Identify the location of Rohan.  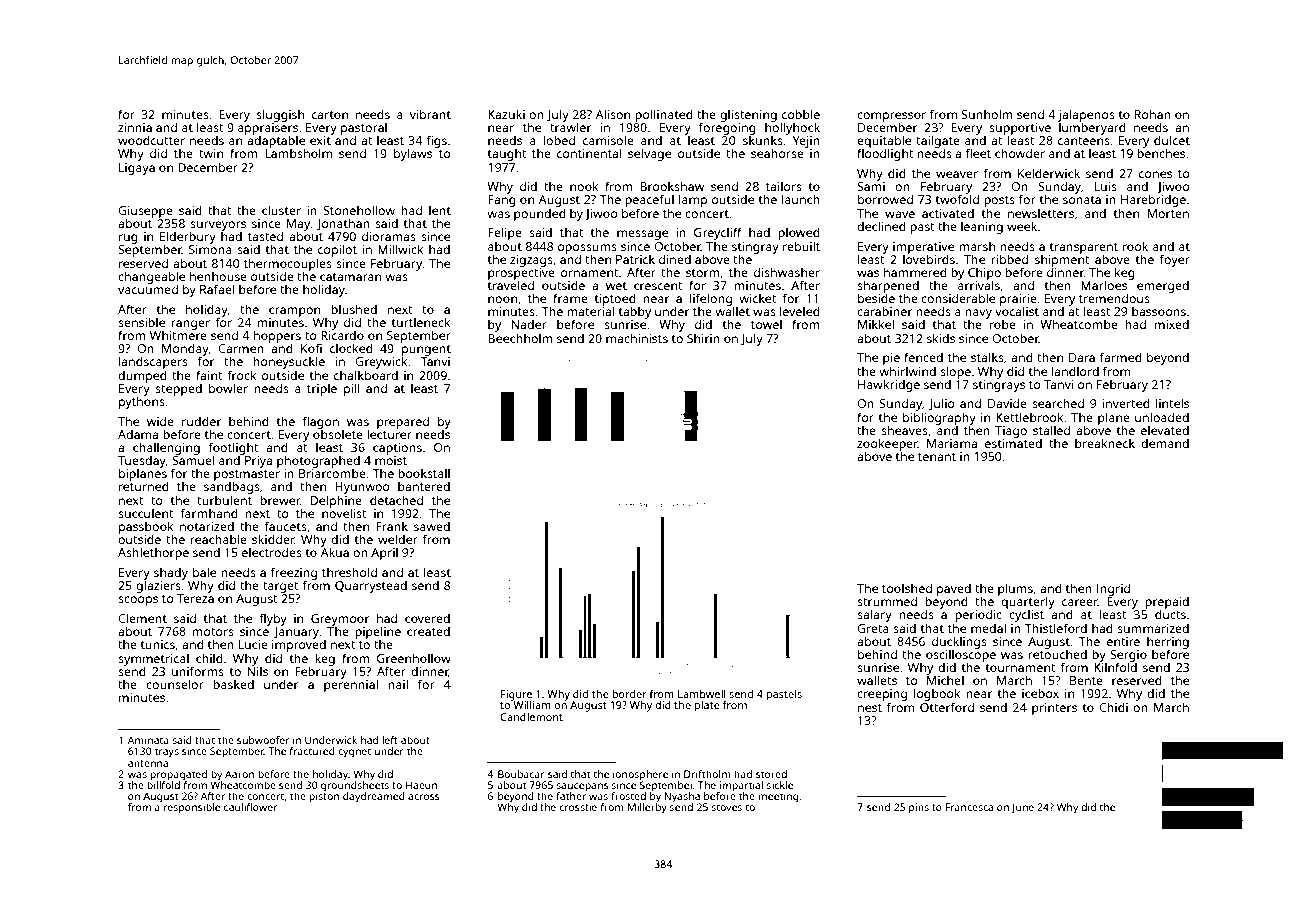
(1153, 114).
